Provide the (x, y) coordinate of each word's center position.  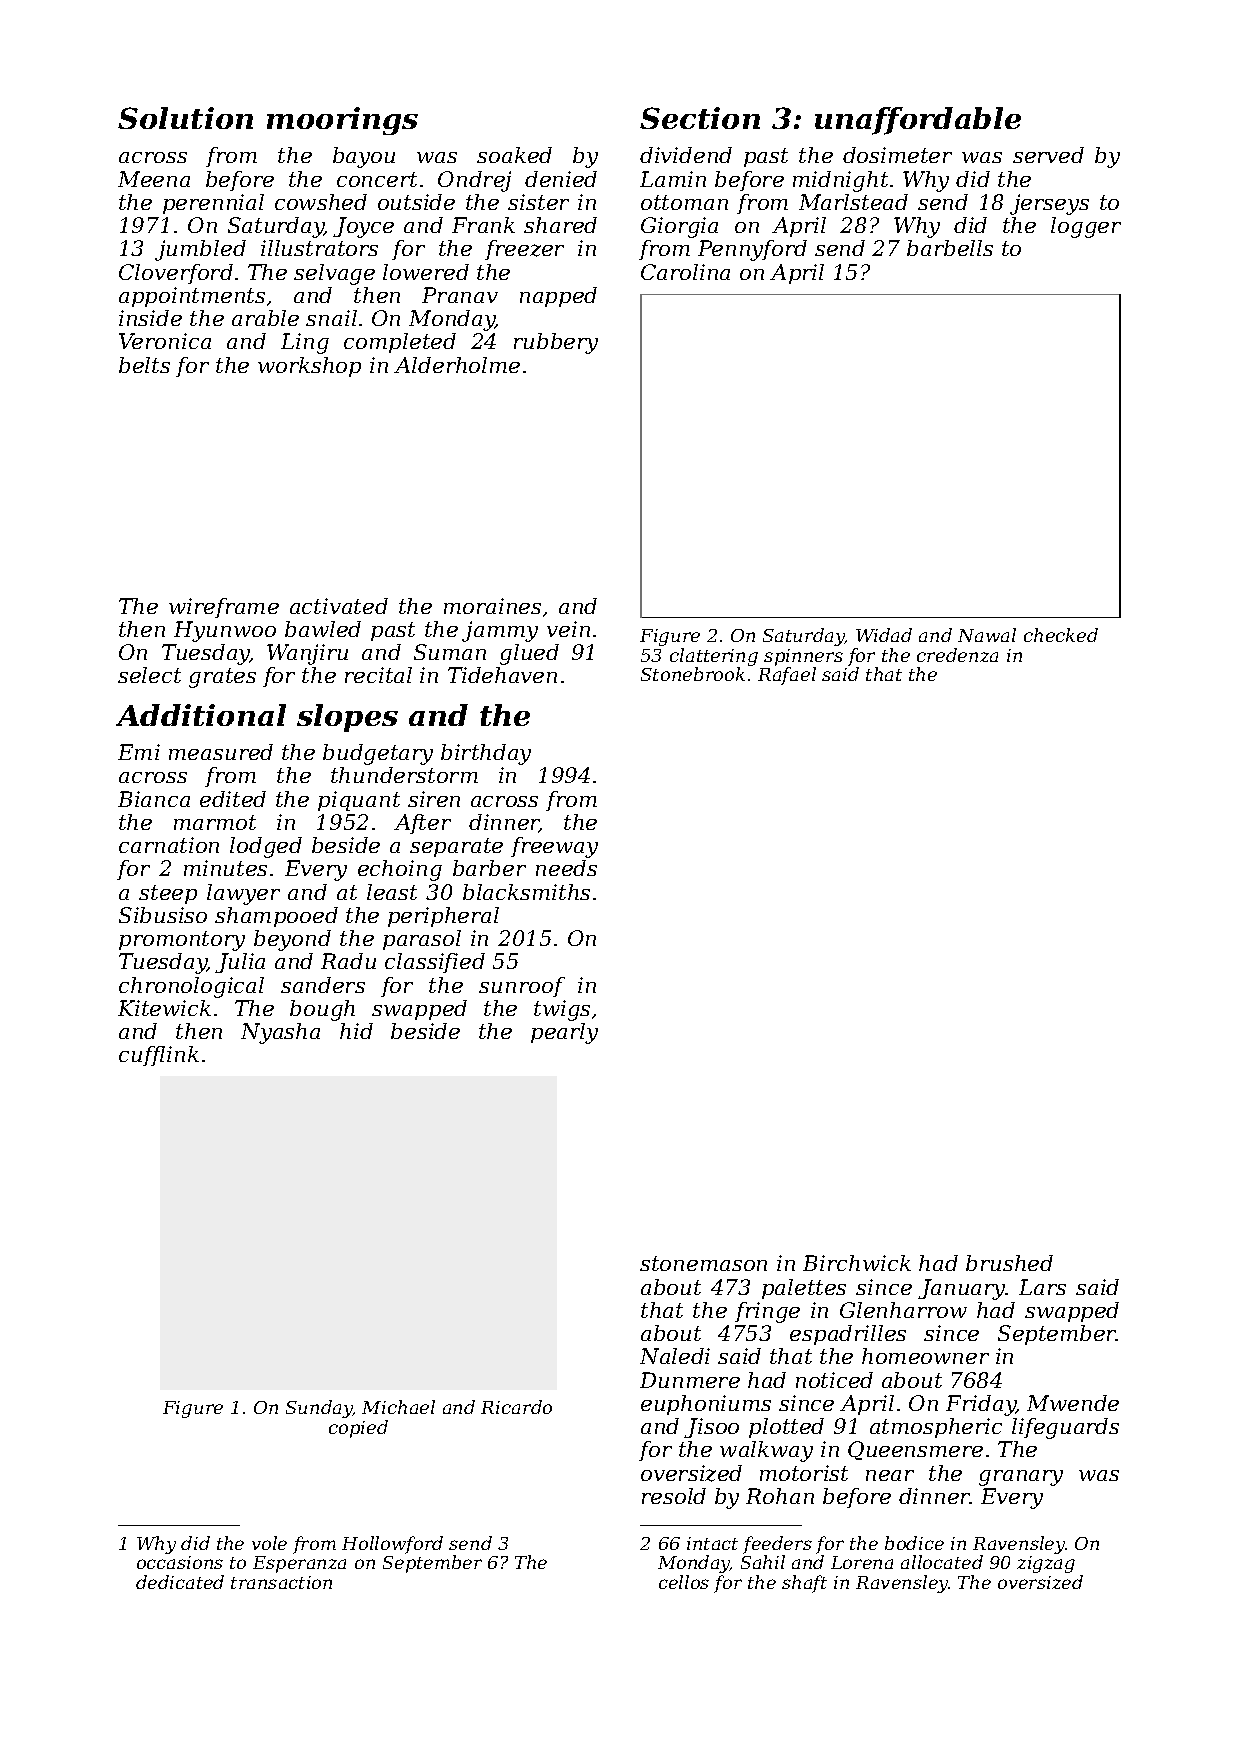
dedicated (180, 1582)
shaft (804, 1584)
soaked (514, 155)
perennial (213, 204)
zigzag (1046, 1564)
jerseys (1049, 204)
